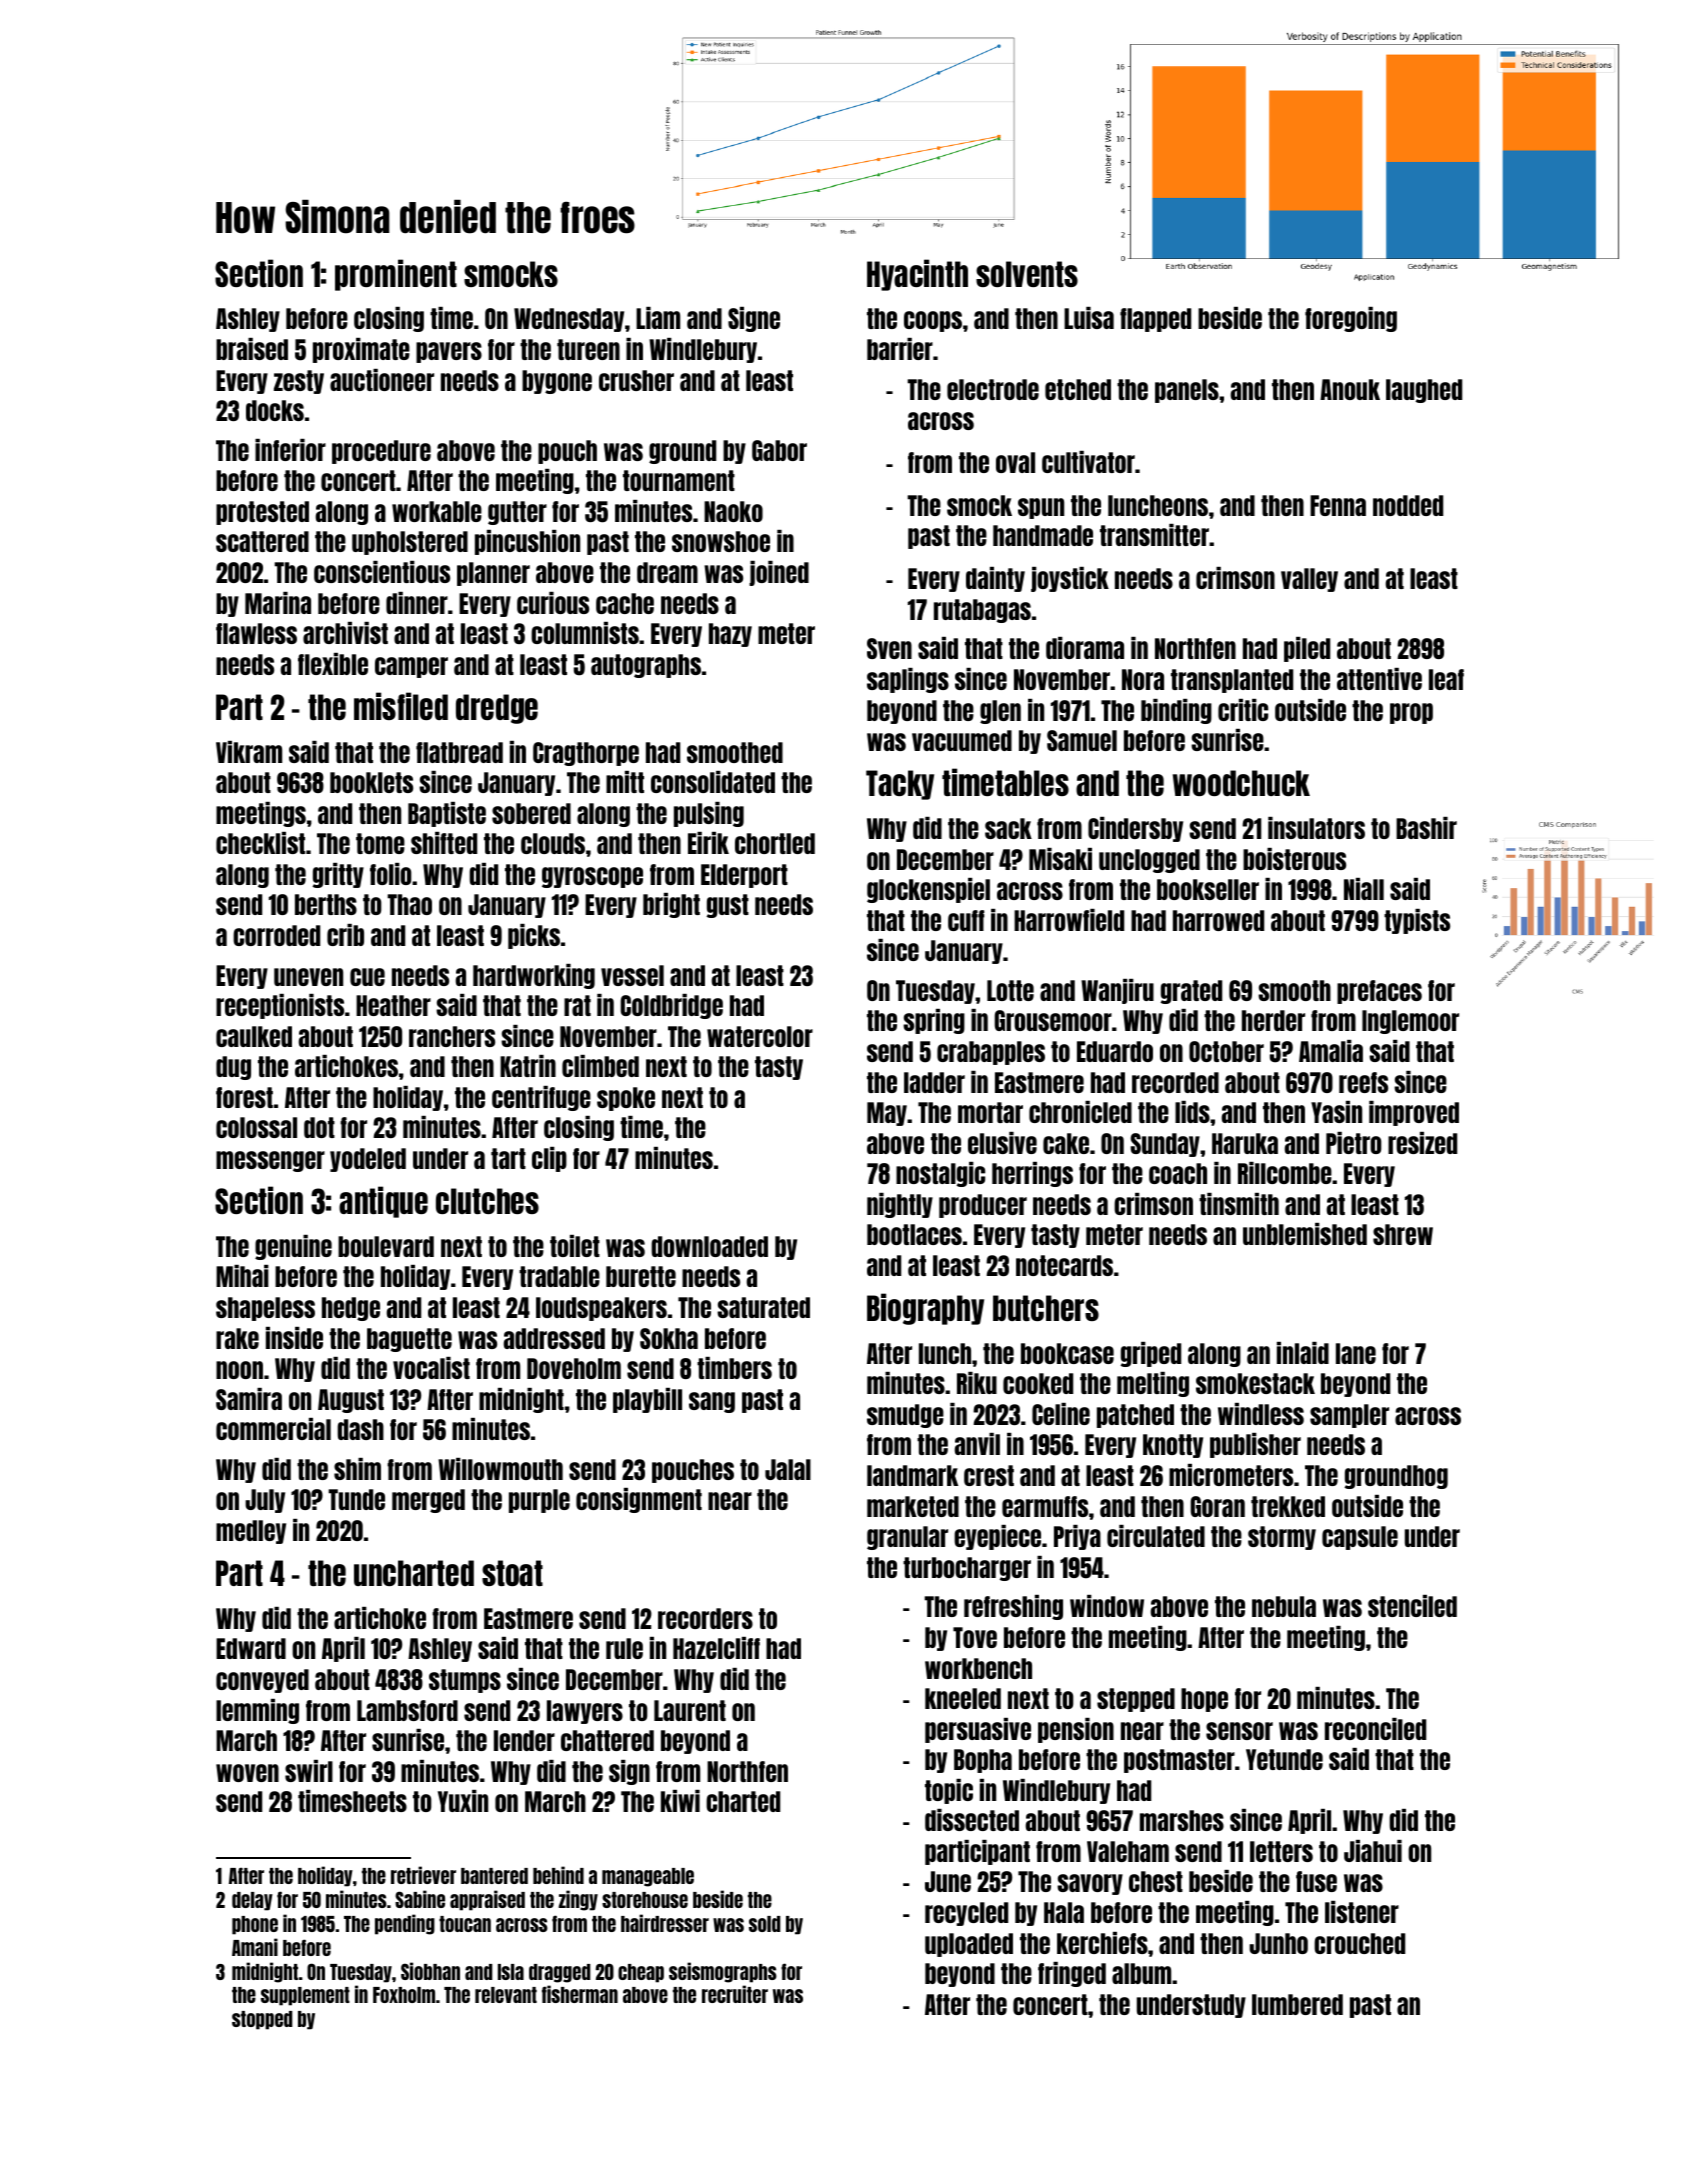 The image size is (1683, 2178). What do you see at coordinates (531, 813) in the screenshot?
I see `sobered` at bounding box center [531, 813].
